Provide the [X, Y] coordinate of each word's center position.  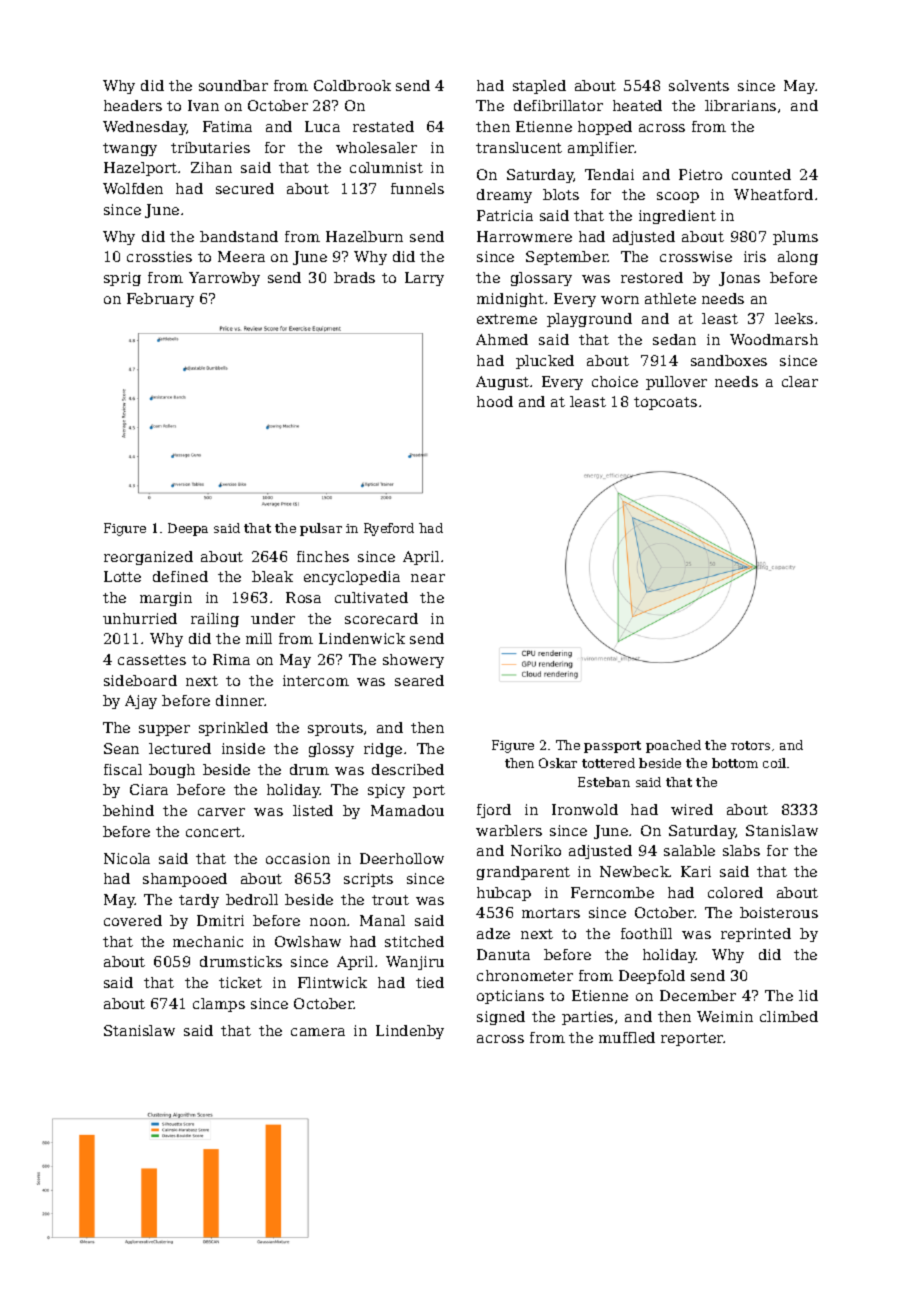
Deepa [188, 529]
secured [245, 188]
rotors [750, 745]
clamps [219, 1005]
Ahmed [502, 339]
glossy [331, 750]
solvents [699, 85]
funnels [417, 188]
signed [501, 1018]
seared [419, 680]
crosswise [696, 256]
